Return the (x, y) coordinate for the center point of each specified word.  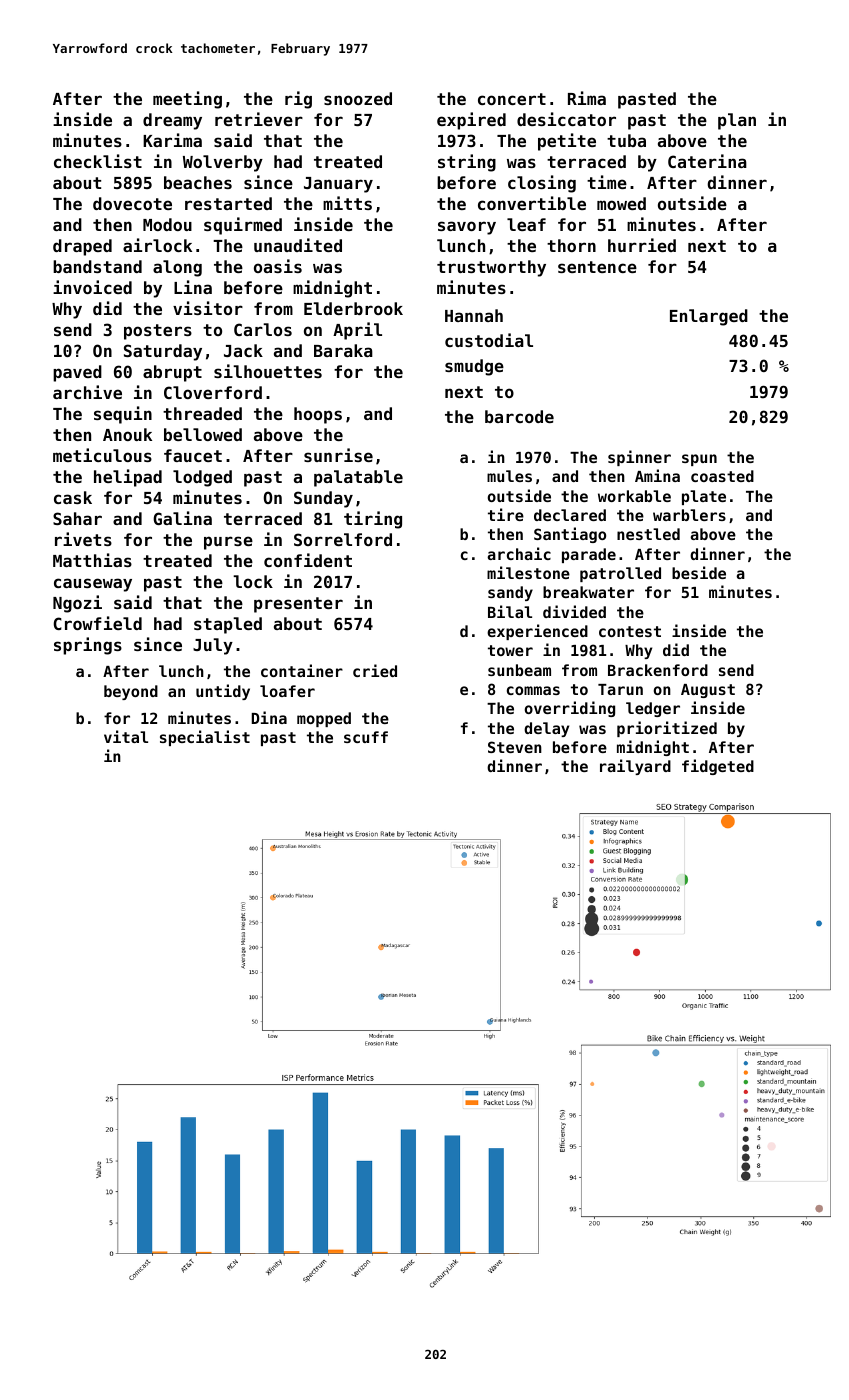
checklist (98, 161)
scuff (366, 737)
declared (570, 515)
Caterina (707, 161)
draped (82, 247)
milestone (528, 572)
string (467, 163)
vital (126, 736)
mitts (347, 203)
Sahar (77, 518)
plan (737, 121)
